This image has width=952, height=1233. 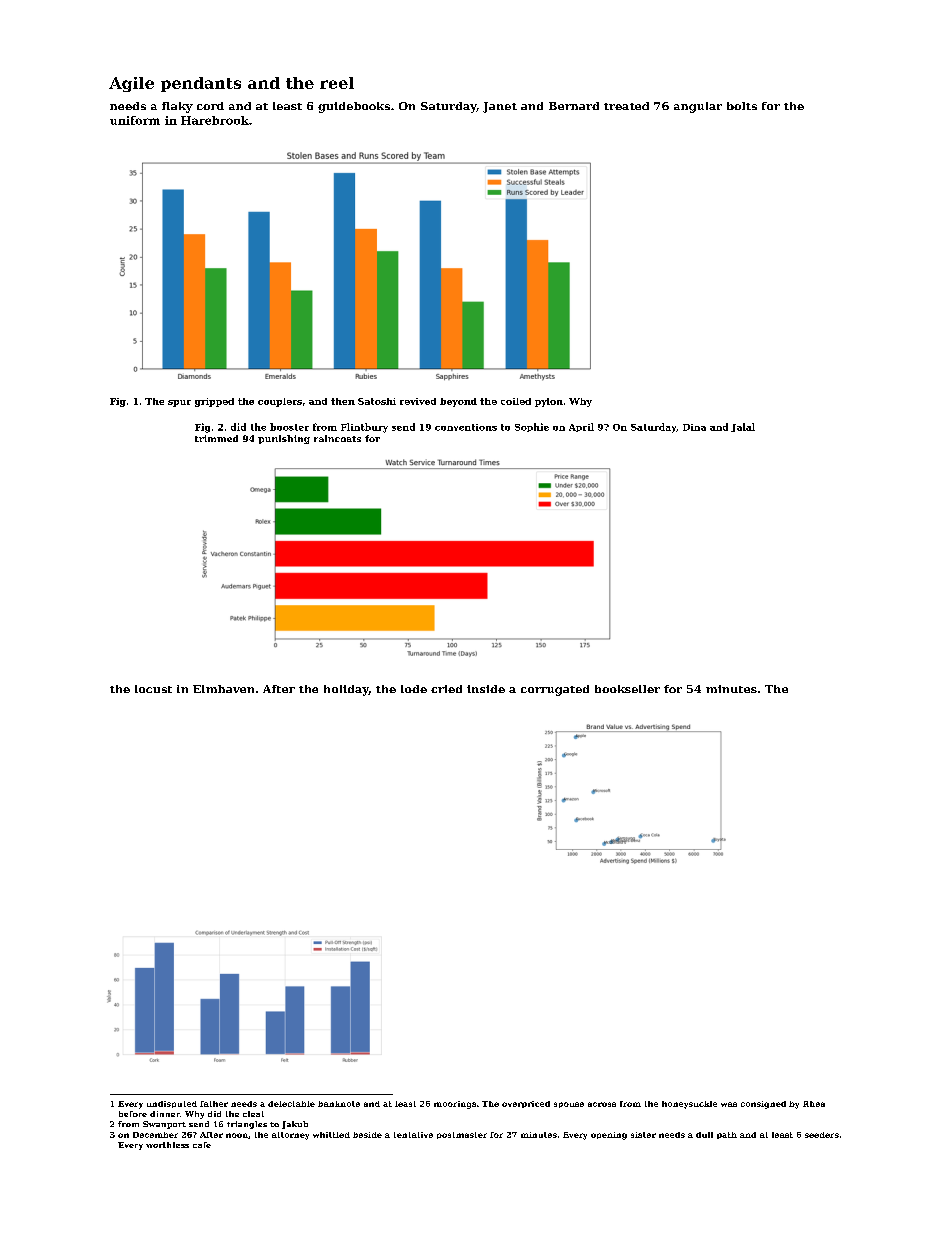 I want to click on bookseller, so click(x=627, y=689).
